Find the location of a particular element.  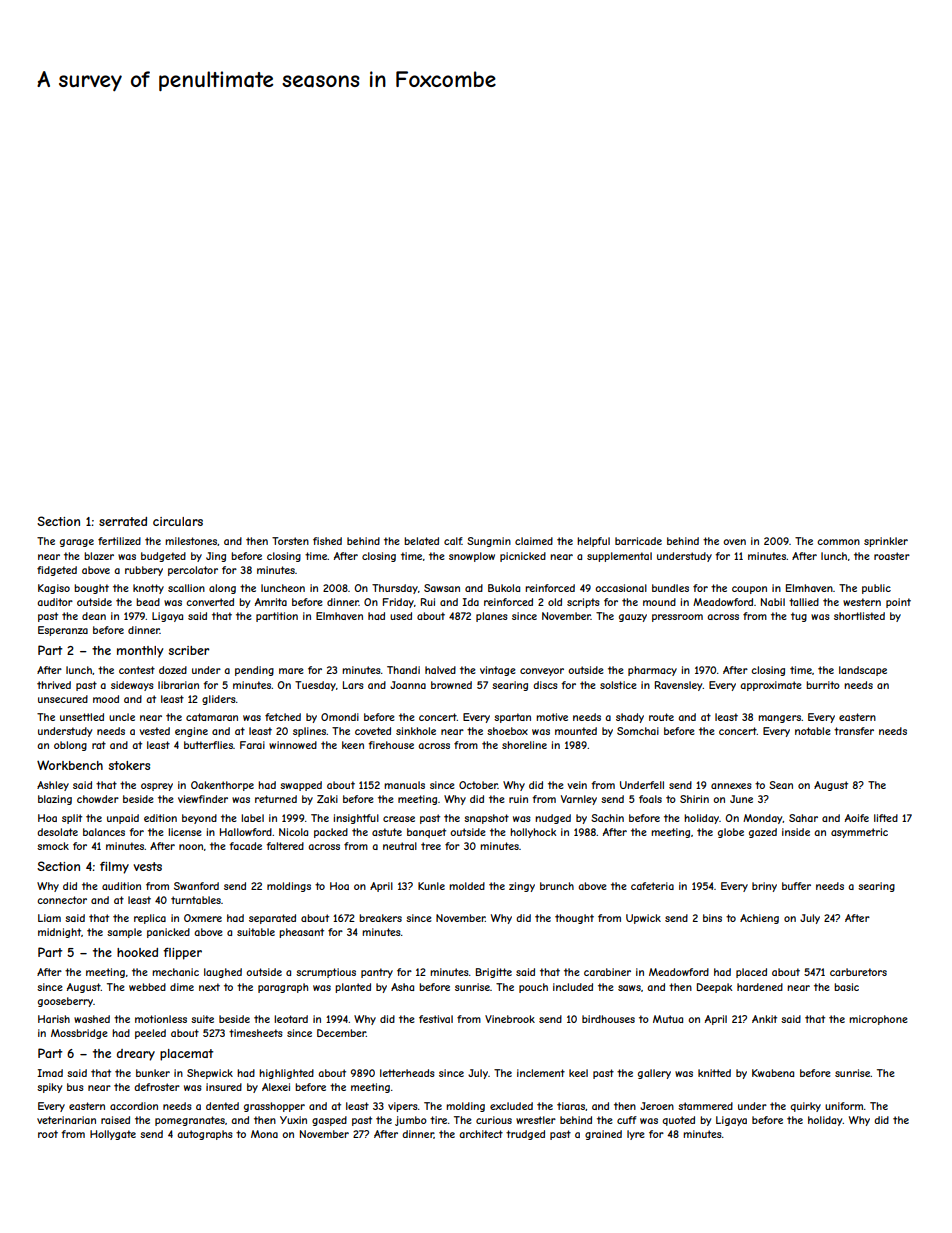

washed is located at coordinates (92, 1019).
